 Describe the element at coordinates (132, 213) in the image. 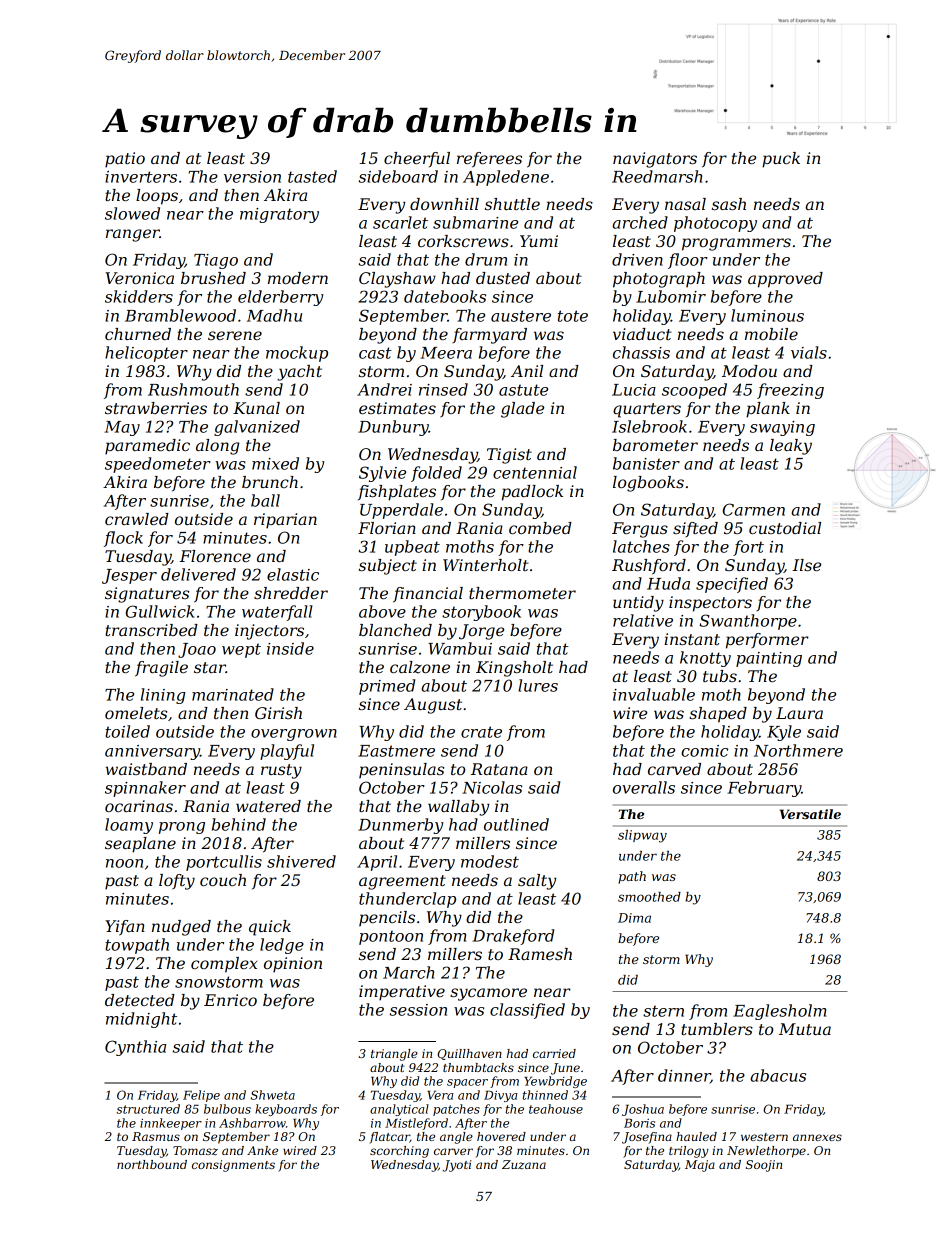

I see `slowed` at that location.
